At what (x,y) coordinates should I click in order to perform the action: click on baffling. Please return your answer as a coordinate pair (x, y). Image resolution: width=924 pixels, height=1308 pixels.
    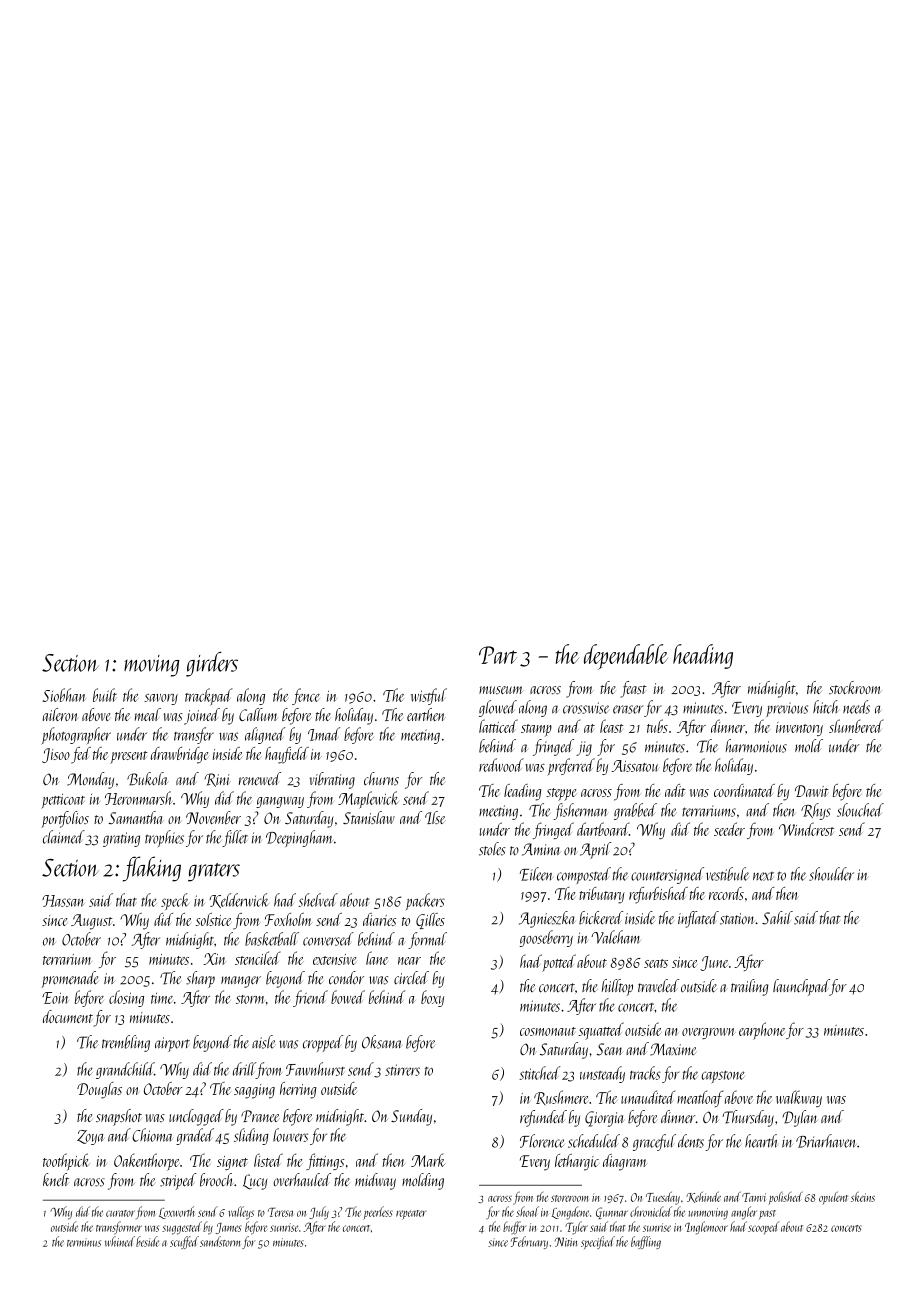
    Looking at the image, I should click on (646, 1242).
